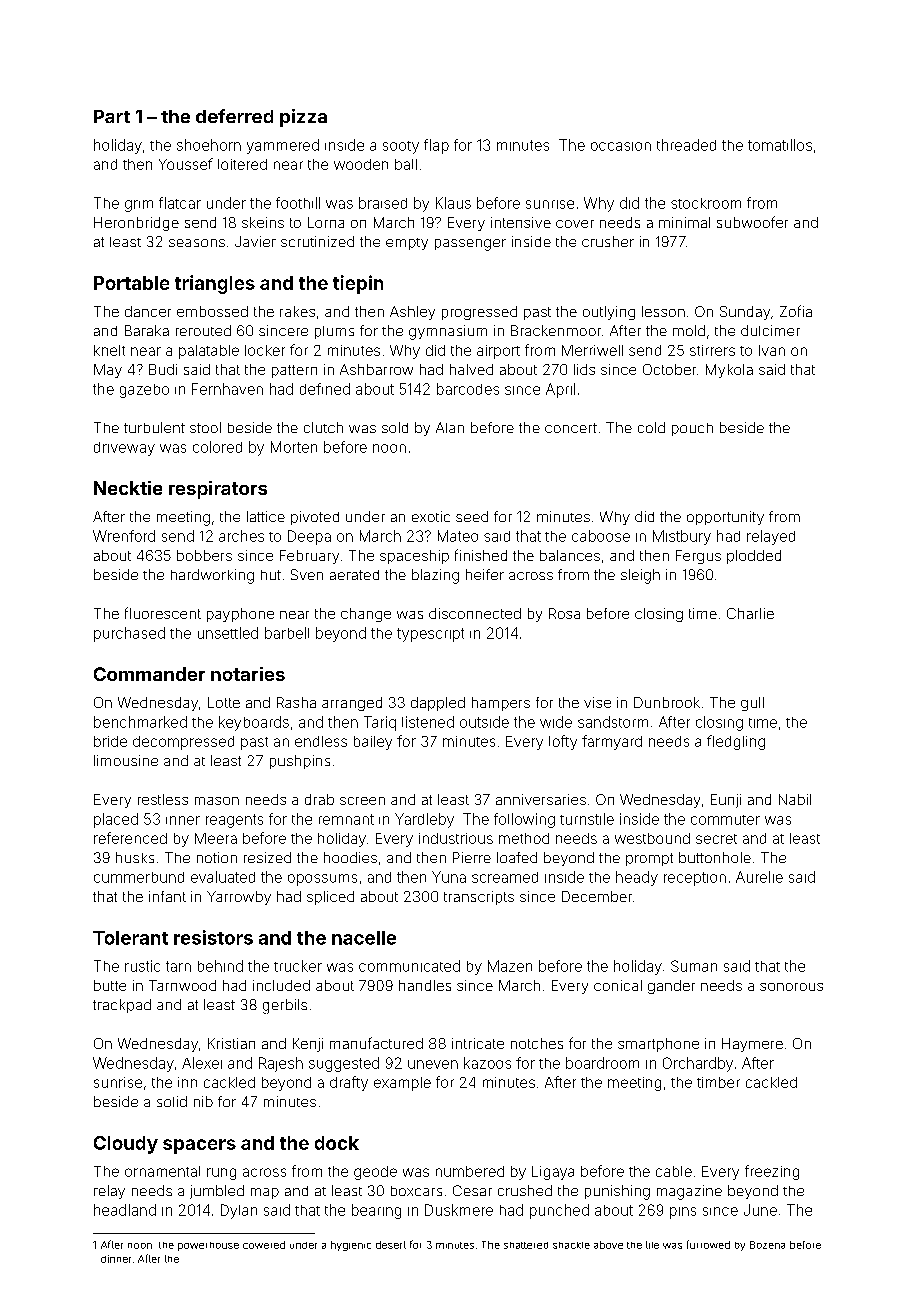  What do you see at coordinates (759, 877) in the document?
I see `Aurelie` at bounding box center [759, 877].
